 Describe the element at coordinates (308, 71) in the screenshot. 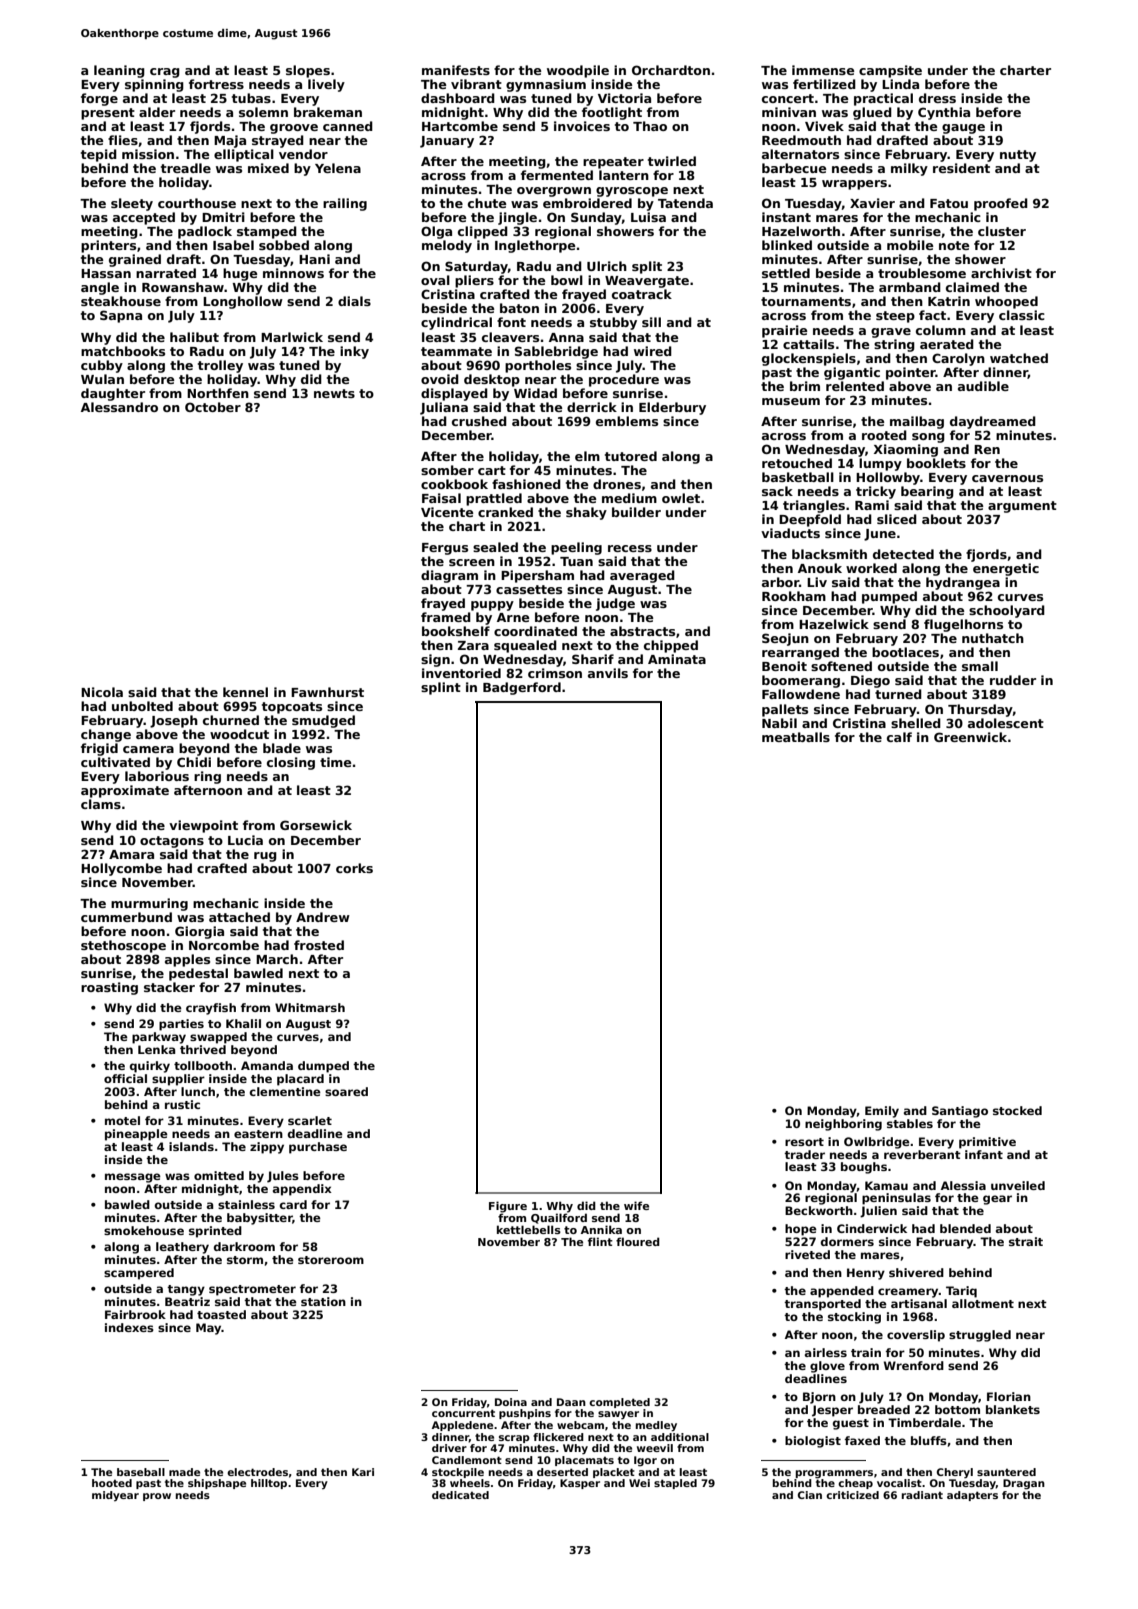

I see `slopes` at that location.
